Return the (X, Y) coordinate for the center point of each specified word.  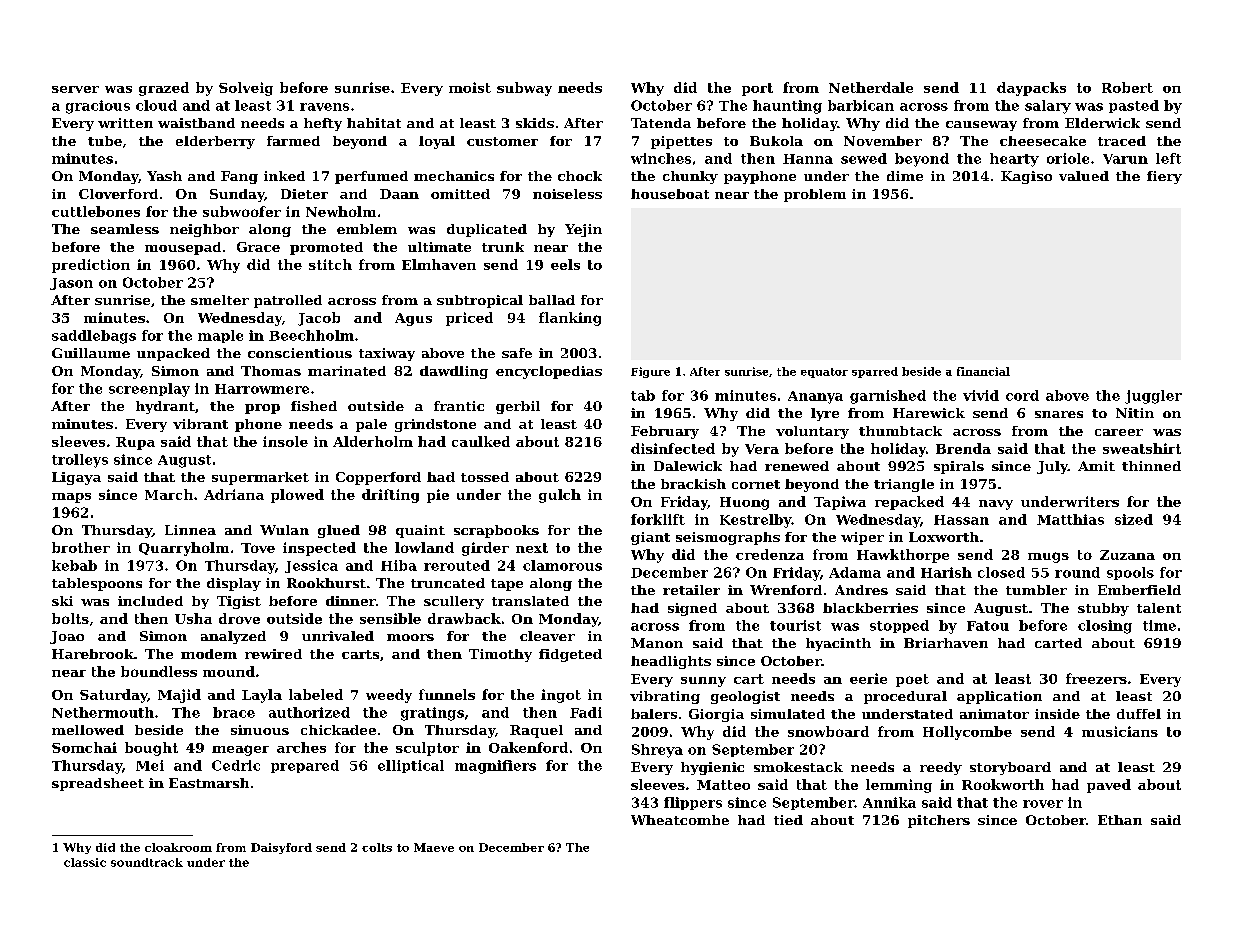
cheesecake (1043, 141)
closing (1105, 627)
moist (470, 87)
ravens (324, 107)
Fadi (586, 712)
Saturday (113, 696)
